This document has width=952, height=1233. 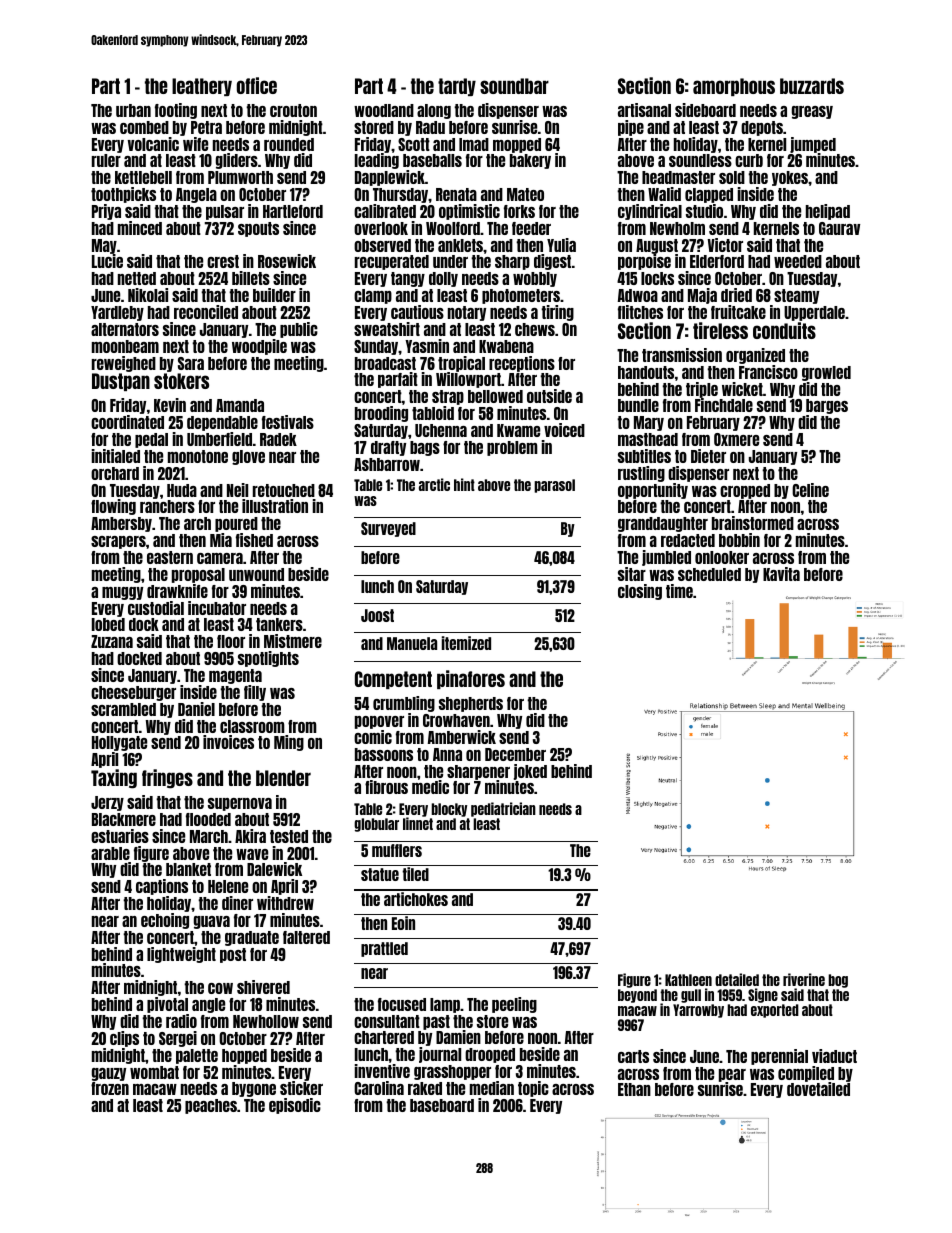 What do you see at coordinates (240, 804) in the document?
I see `supernova` at bounding box center [240, 804].
